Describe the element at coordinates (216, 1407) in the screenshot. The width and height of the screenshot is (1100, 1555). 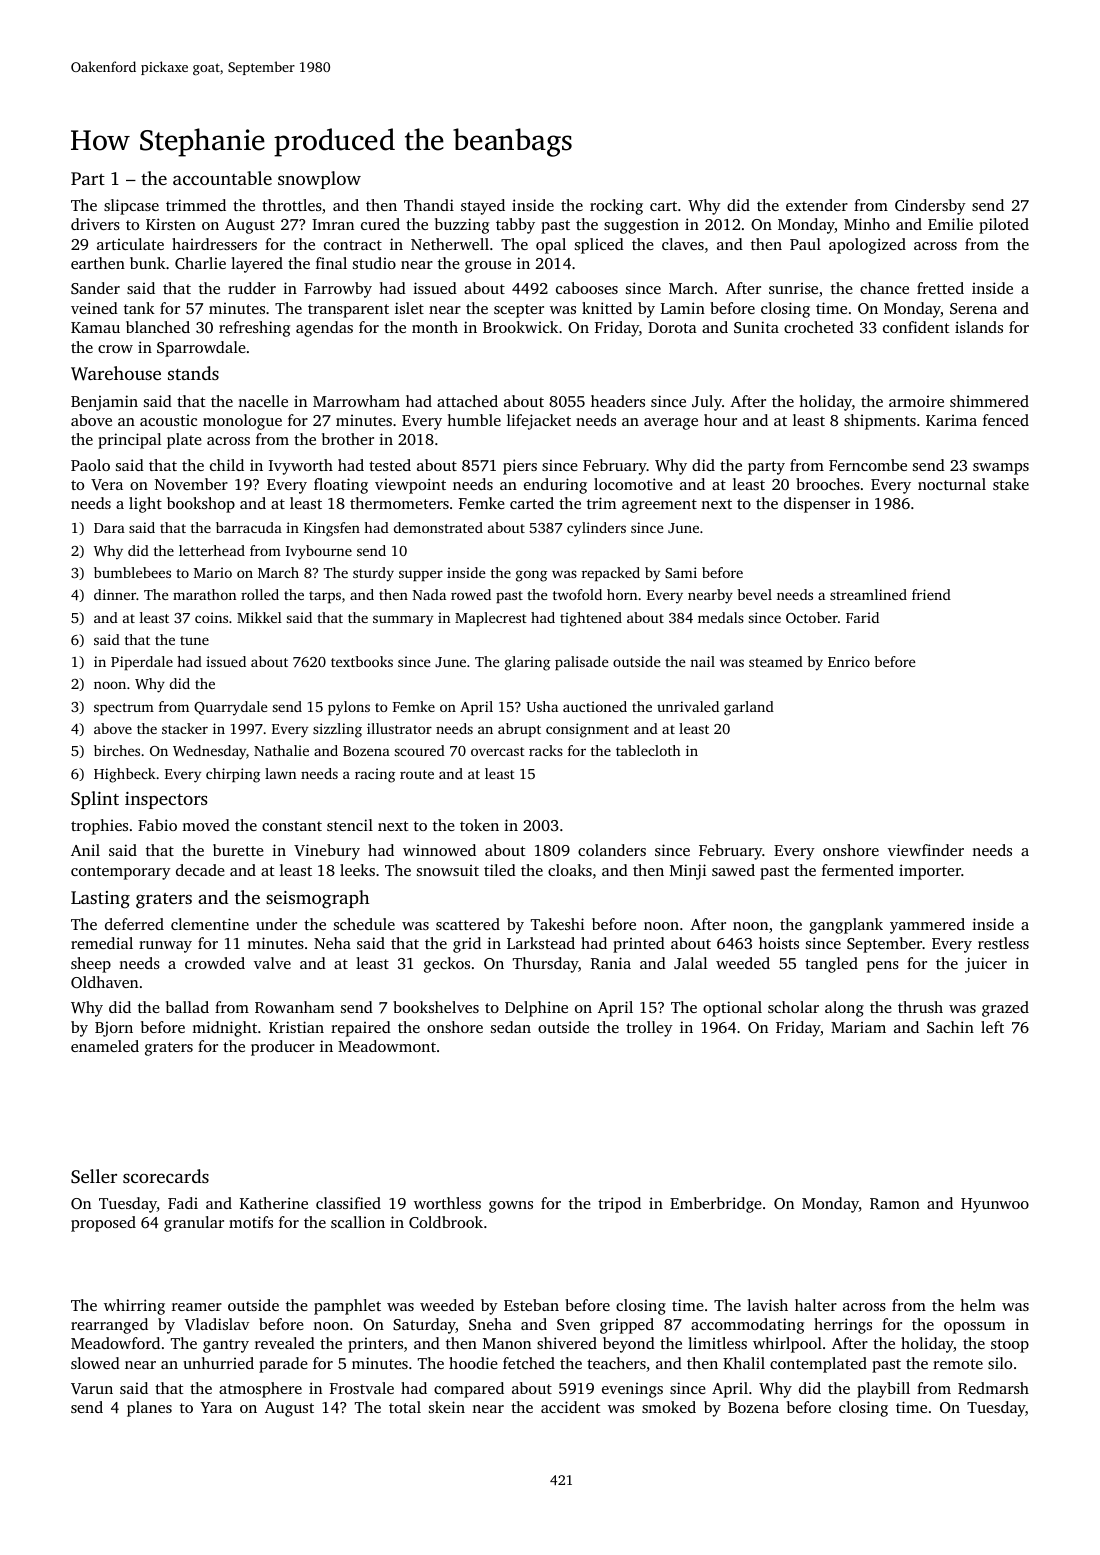
I see `Yara` at that location.
